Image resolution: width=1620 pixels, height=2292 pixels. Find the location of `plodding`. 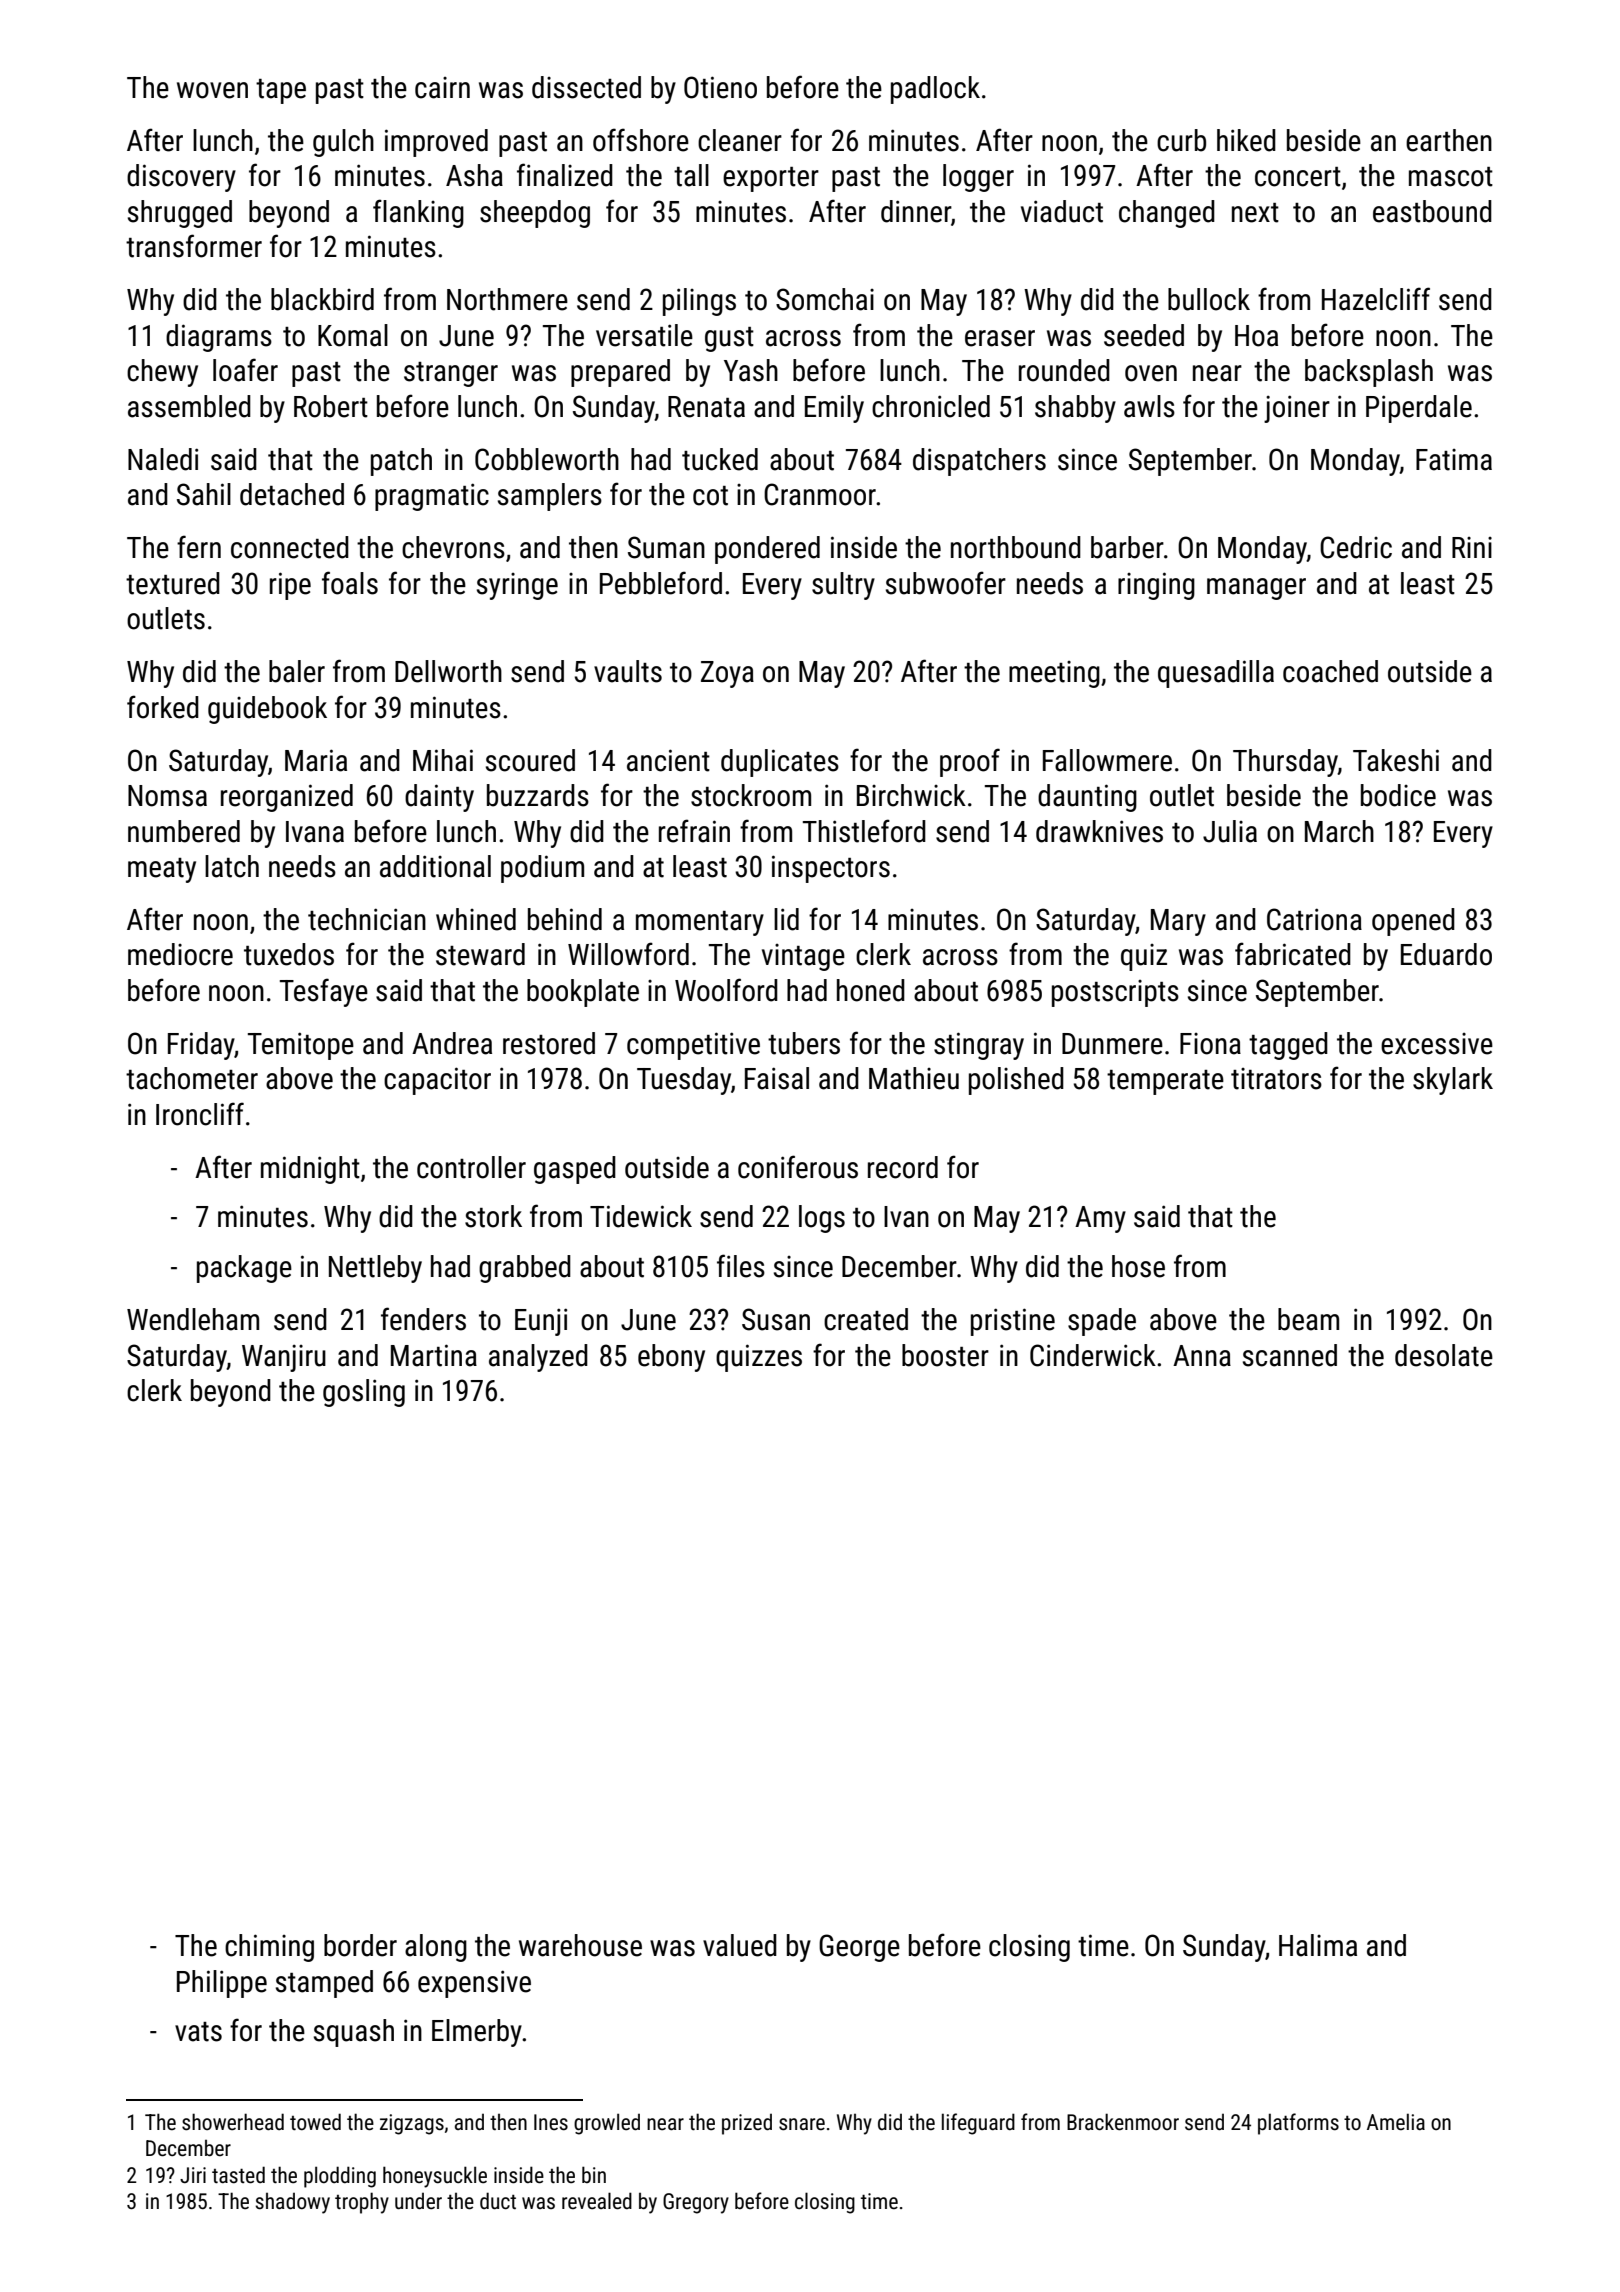

plodding is located at coordinates (340, 2177).
